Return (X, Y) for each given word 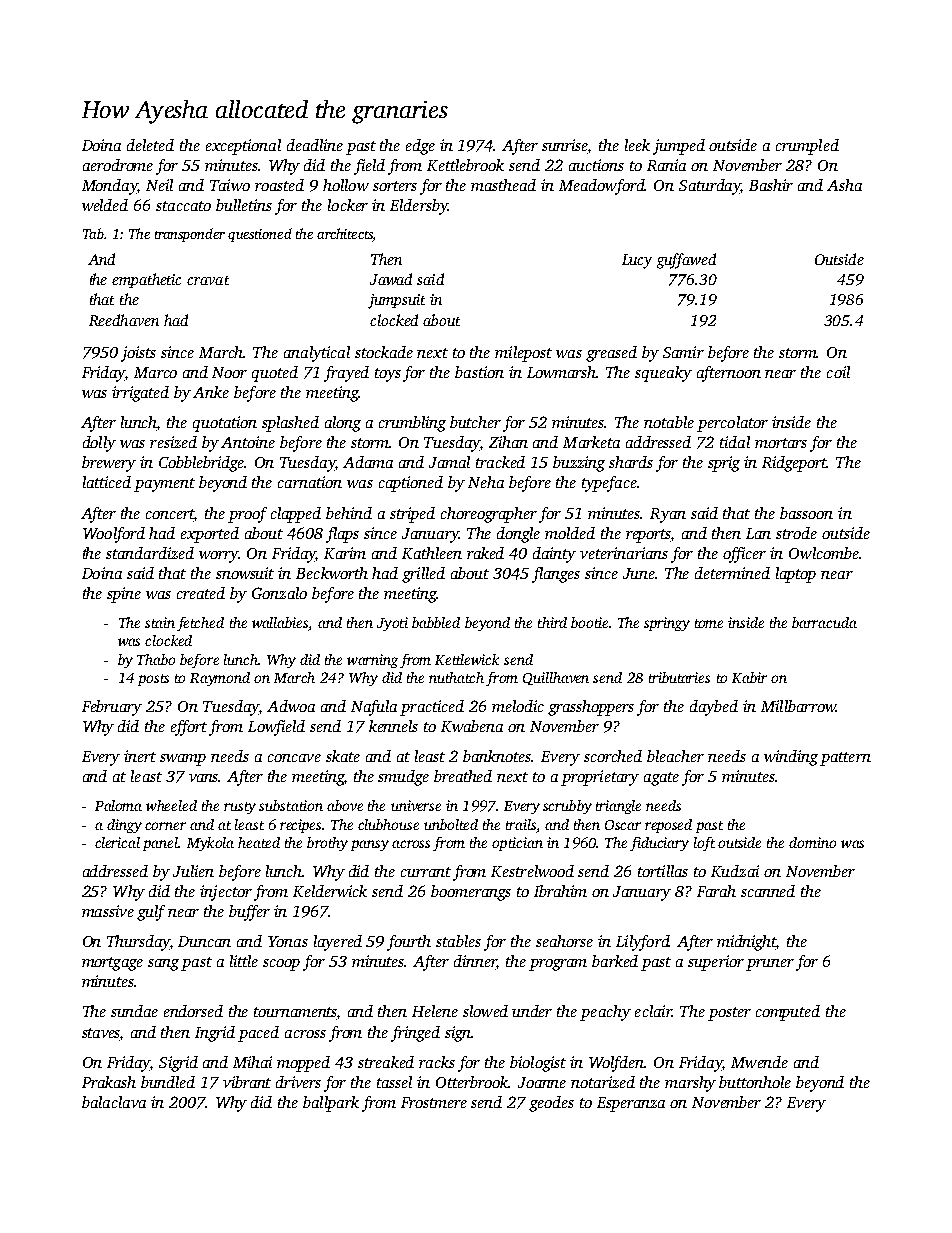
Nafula (374, 708)
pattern (845, 759)
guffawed (686, 261)
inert (140, 756)
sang (163, 965)
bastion (479, 372)
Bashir (771, 185)
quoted (275, 374)
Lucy (637, 261)
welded (105, 205)
